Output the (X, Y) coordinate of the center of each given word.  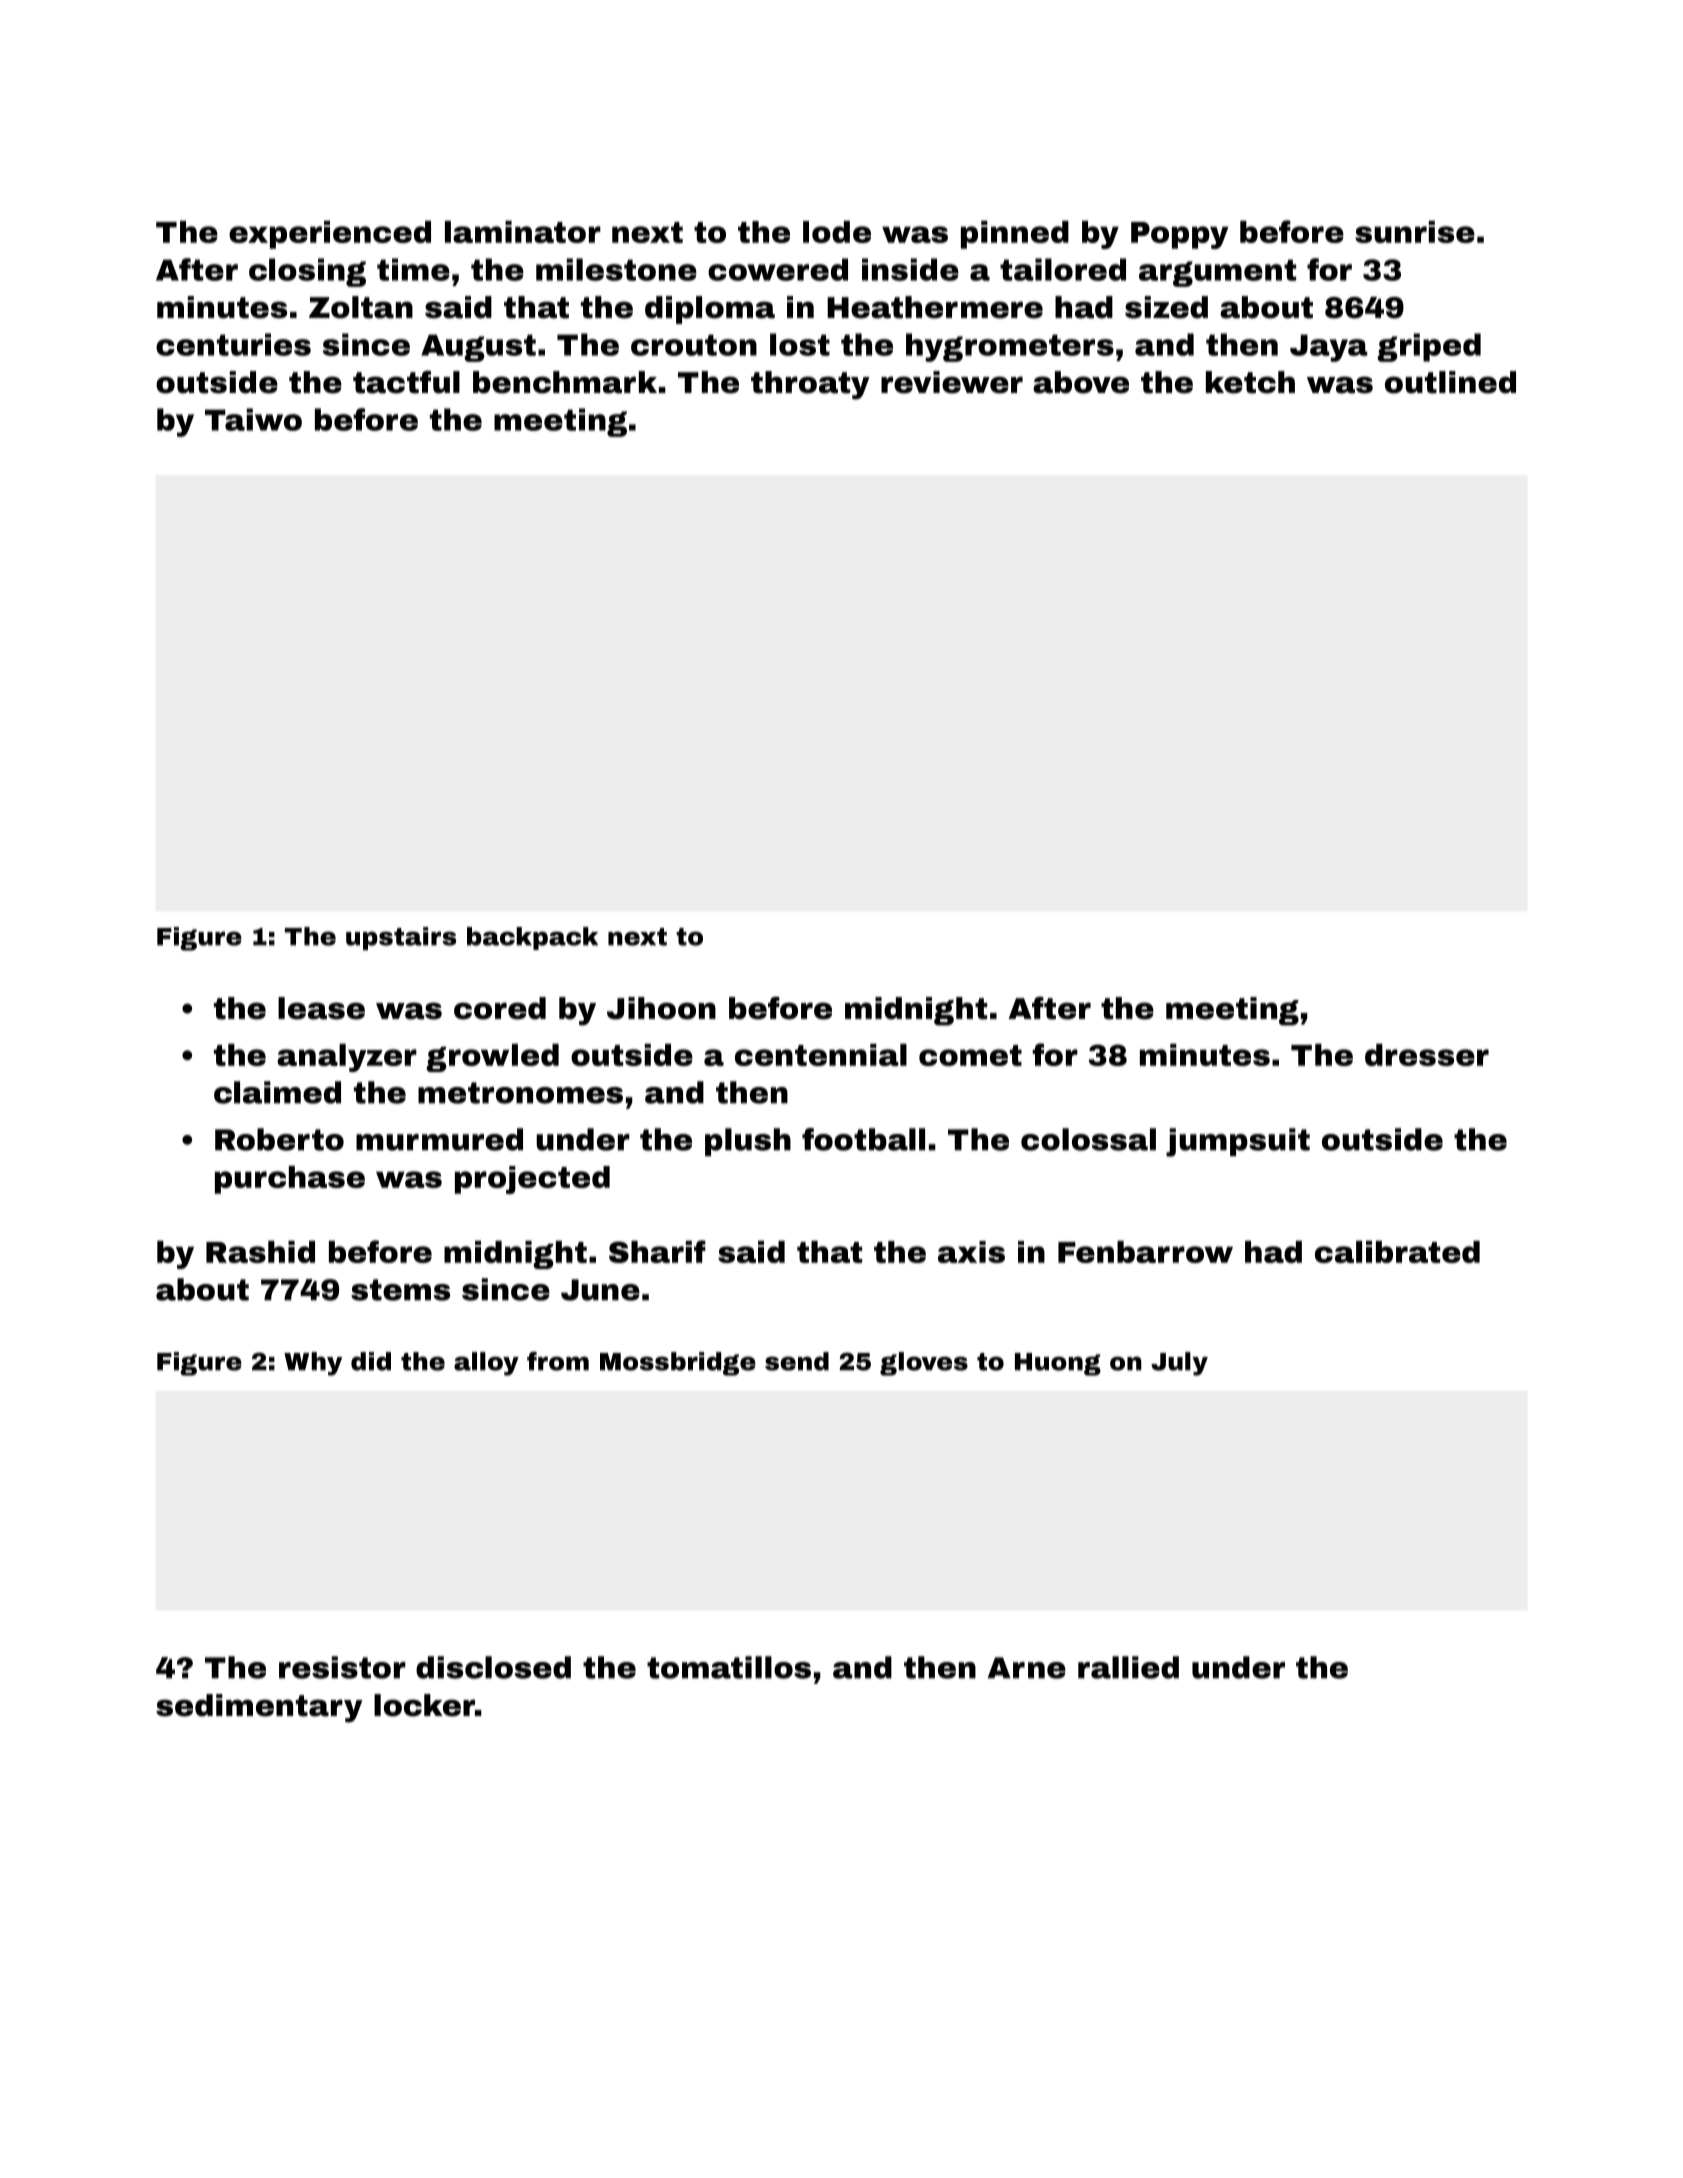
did (371, 1361)
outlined (1450, 382)
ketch (1250, 382)
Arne (1027, 1668)
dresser (1427, 1055)
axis (971, 1252)
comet (970, 1055)
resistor (342, 1667)
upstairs (401, 938)
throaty (810, 385)
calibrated (1397, 1252)
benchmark (565, 382)
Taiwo (253, 419)
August (478, 348)
